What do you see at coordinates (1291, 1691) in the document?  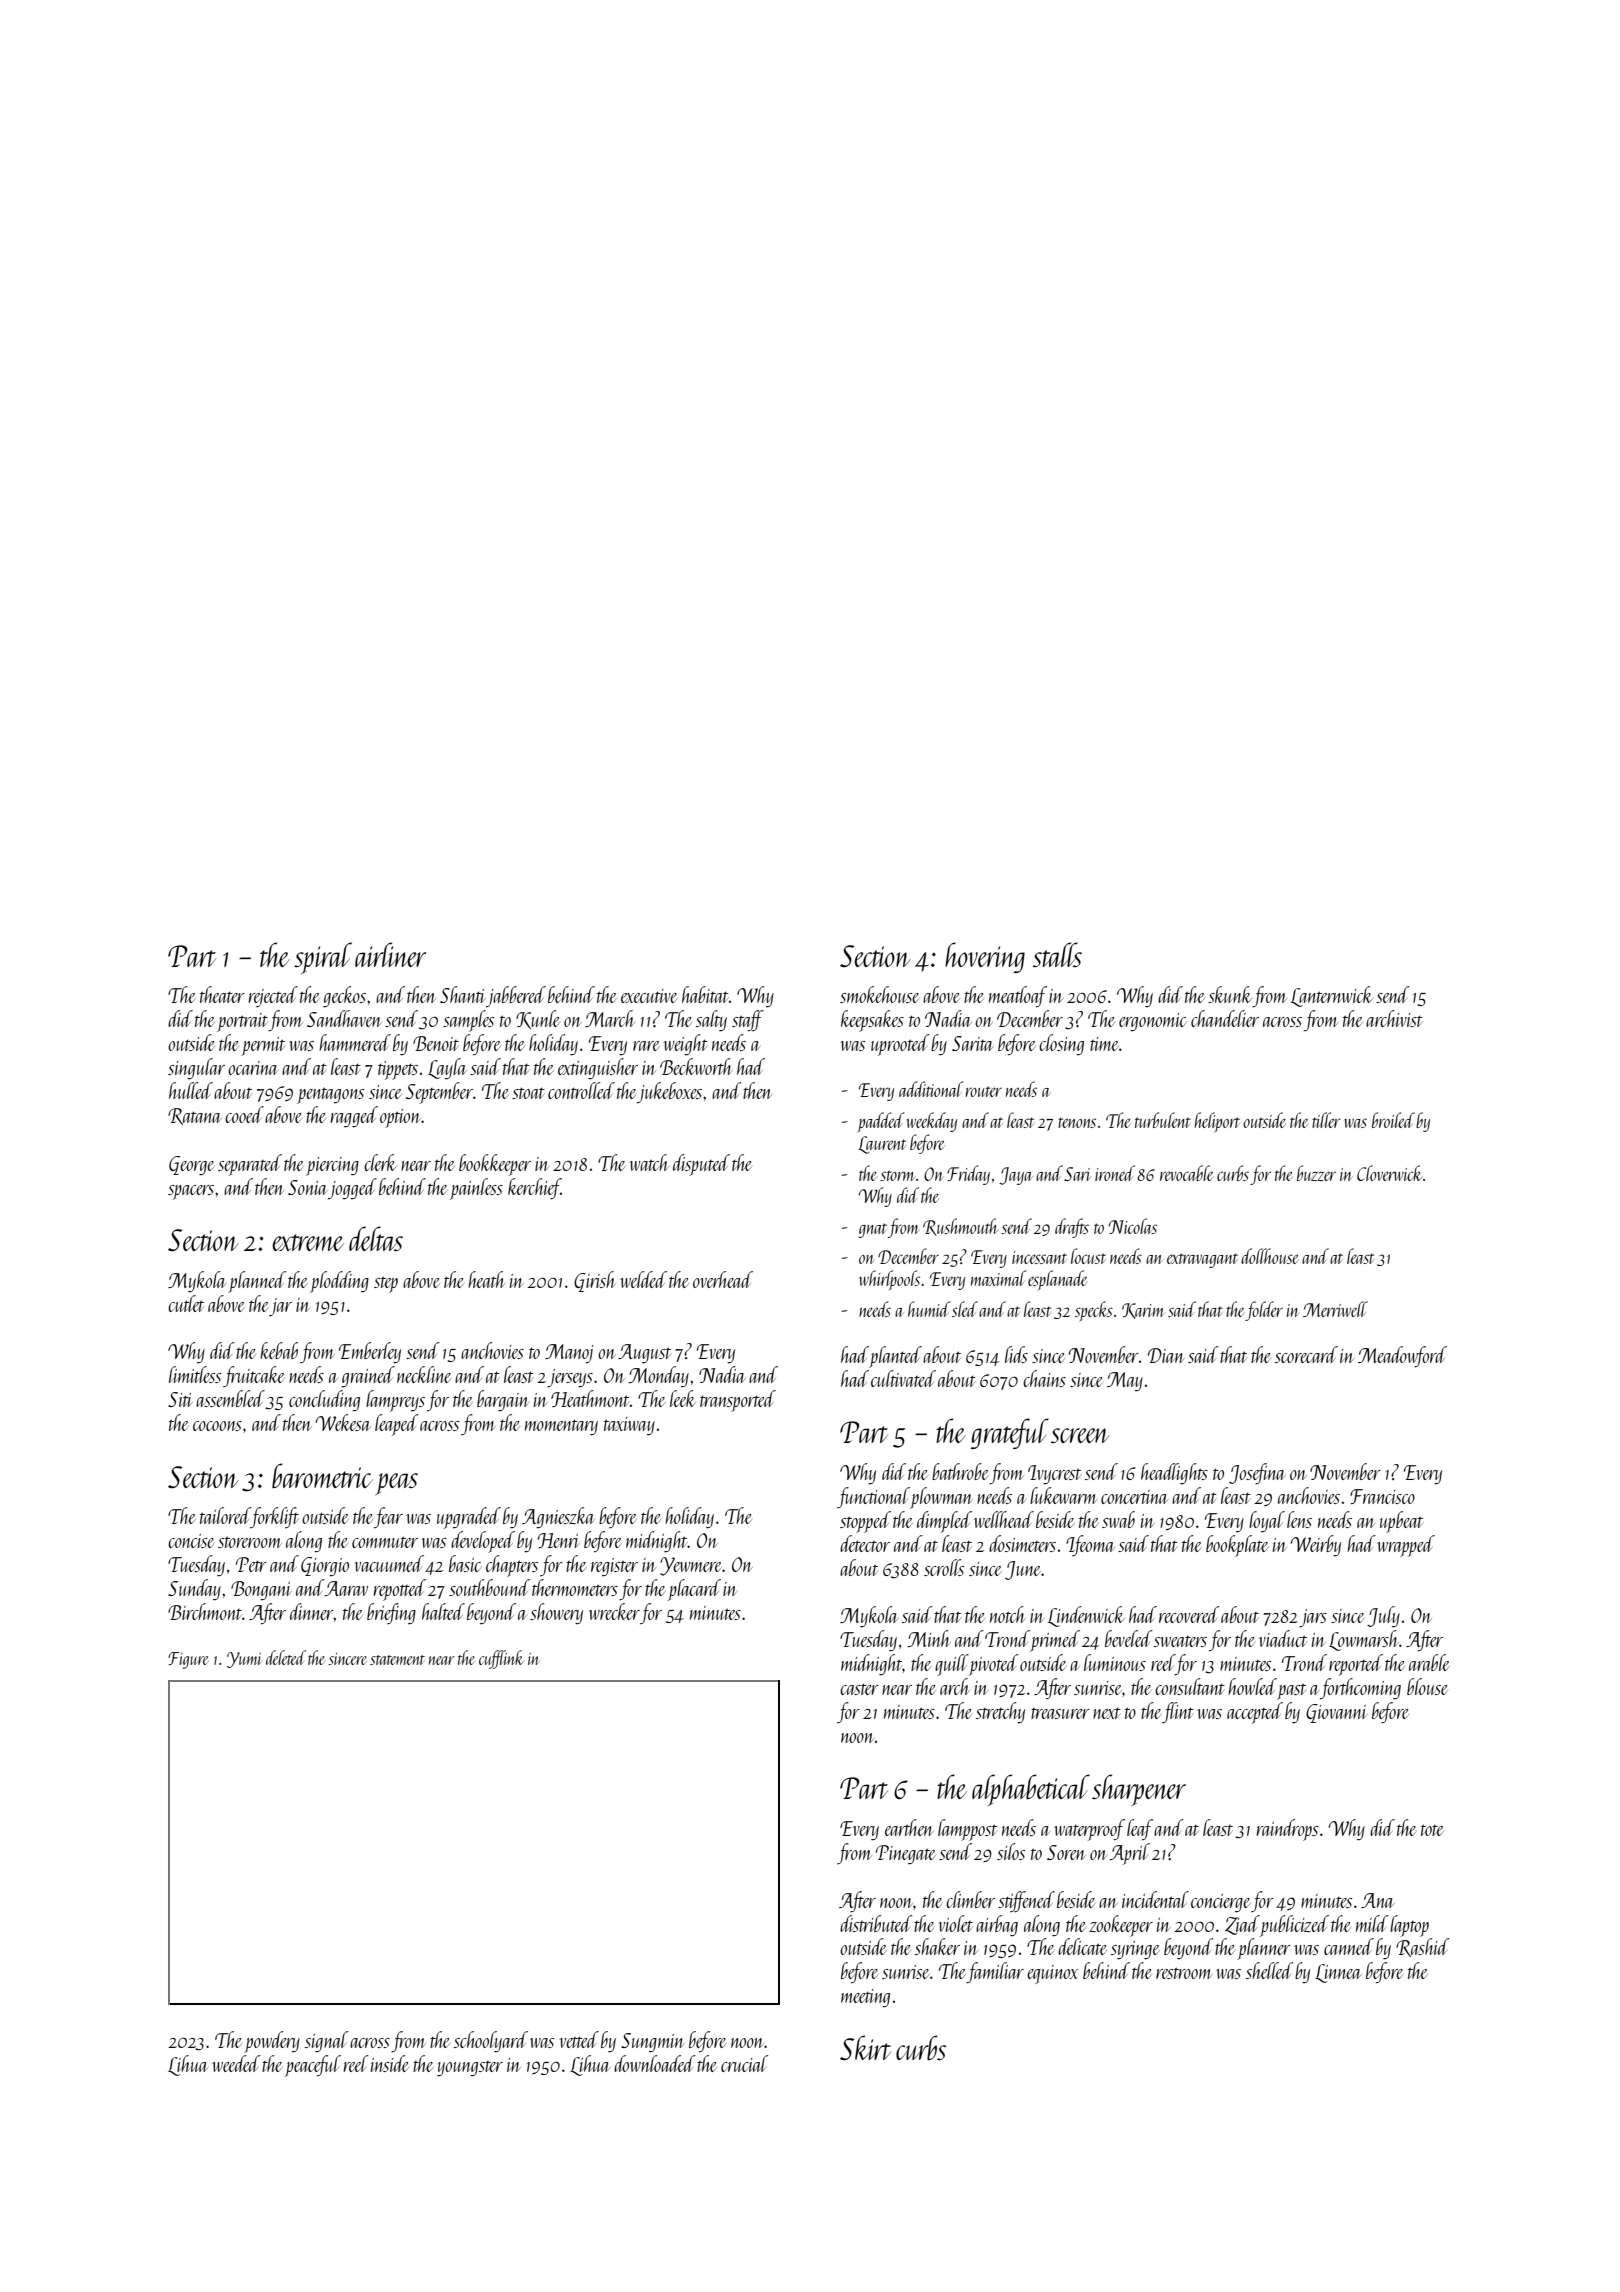 I see `past` at bounding box center [1291, 1691].
